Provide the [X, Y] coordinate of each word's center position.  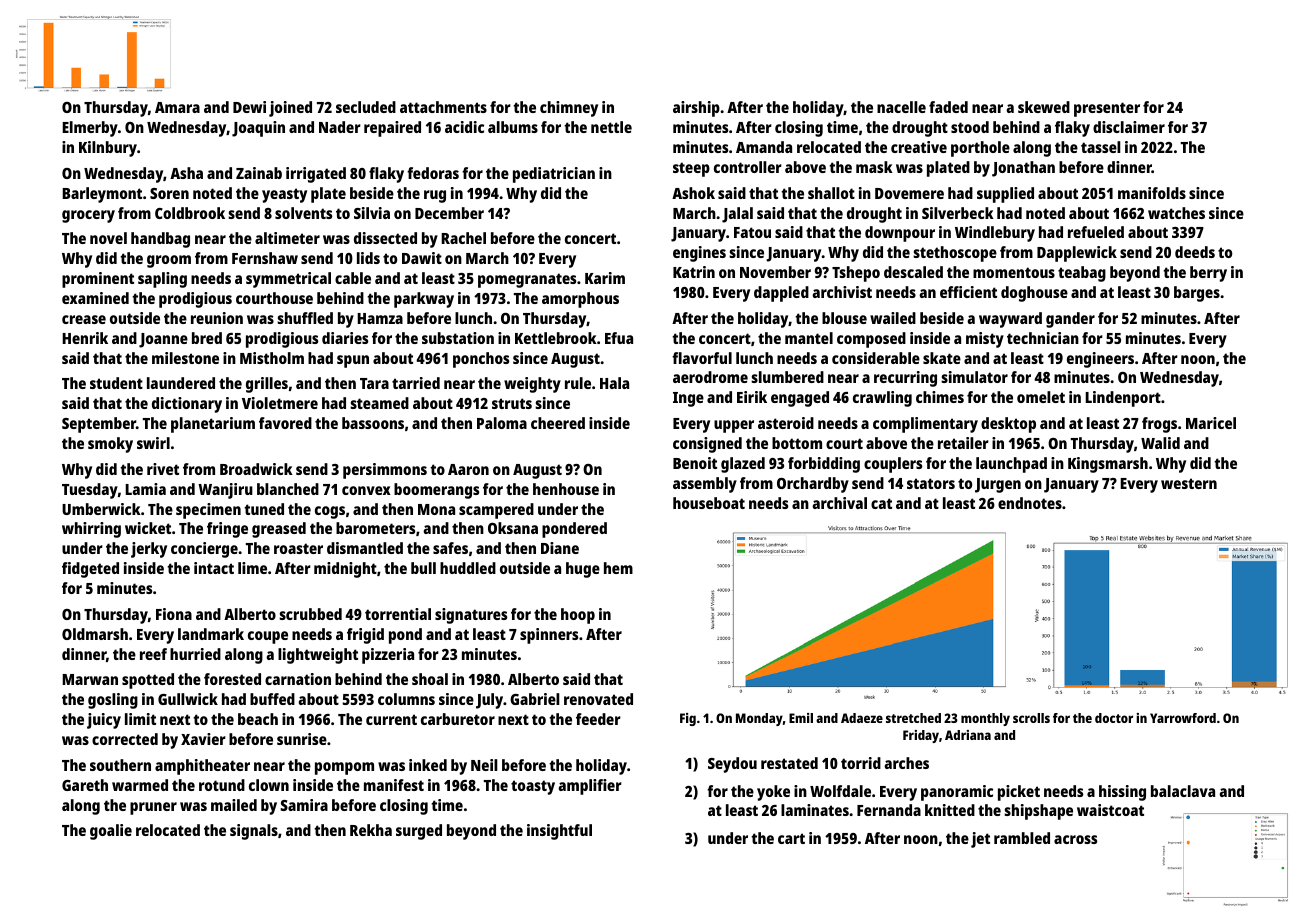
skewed [1044, 107]
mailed [234, 805]
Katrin [694, 272]
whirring [91, 530]
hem [618, 568]
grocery [88, 216]
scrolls [1031, 718]
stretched [913, 718]
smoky [110, 445]
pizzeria [388, 656]
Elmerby [90, 129]
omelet [1041, 397]
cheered [558, 423]
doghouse [1034, 294]
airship [696, 109]
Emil [801, 718]
